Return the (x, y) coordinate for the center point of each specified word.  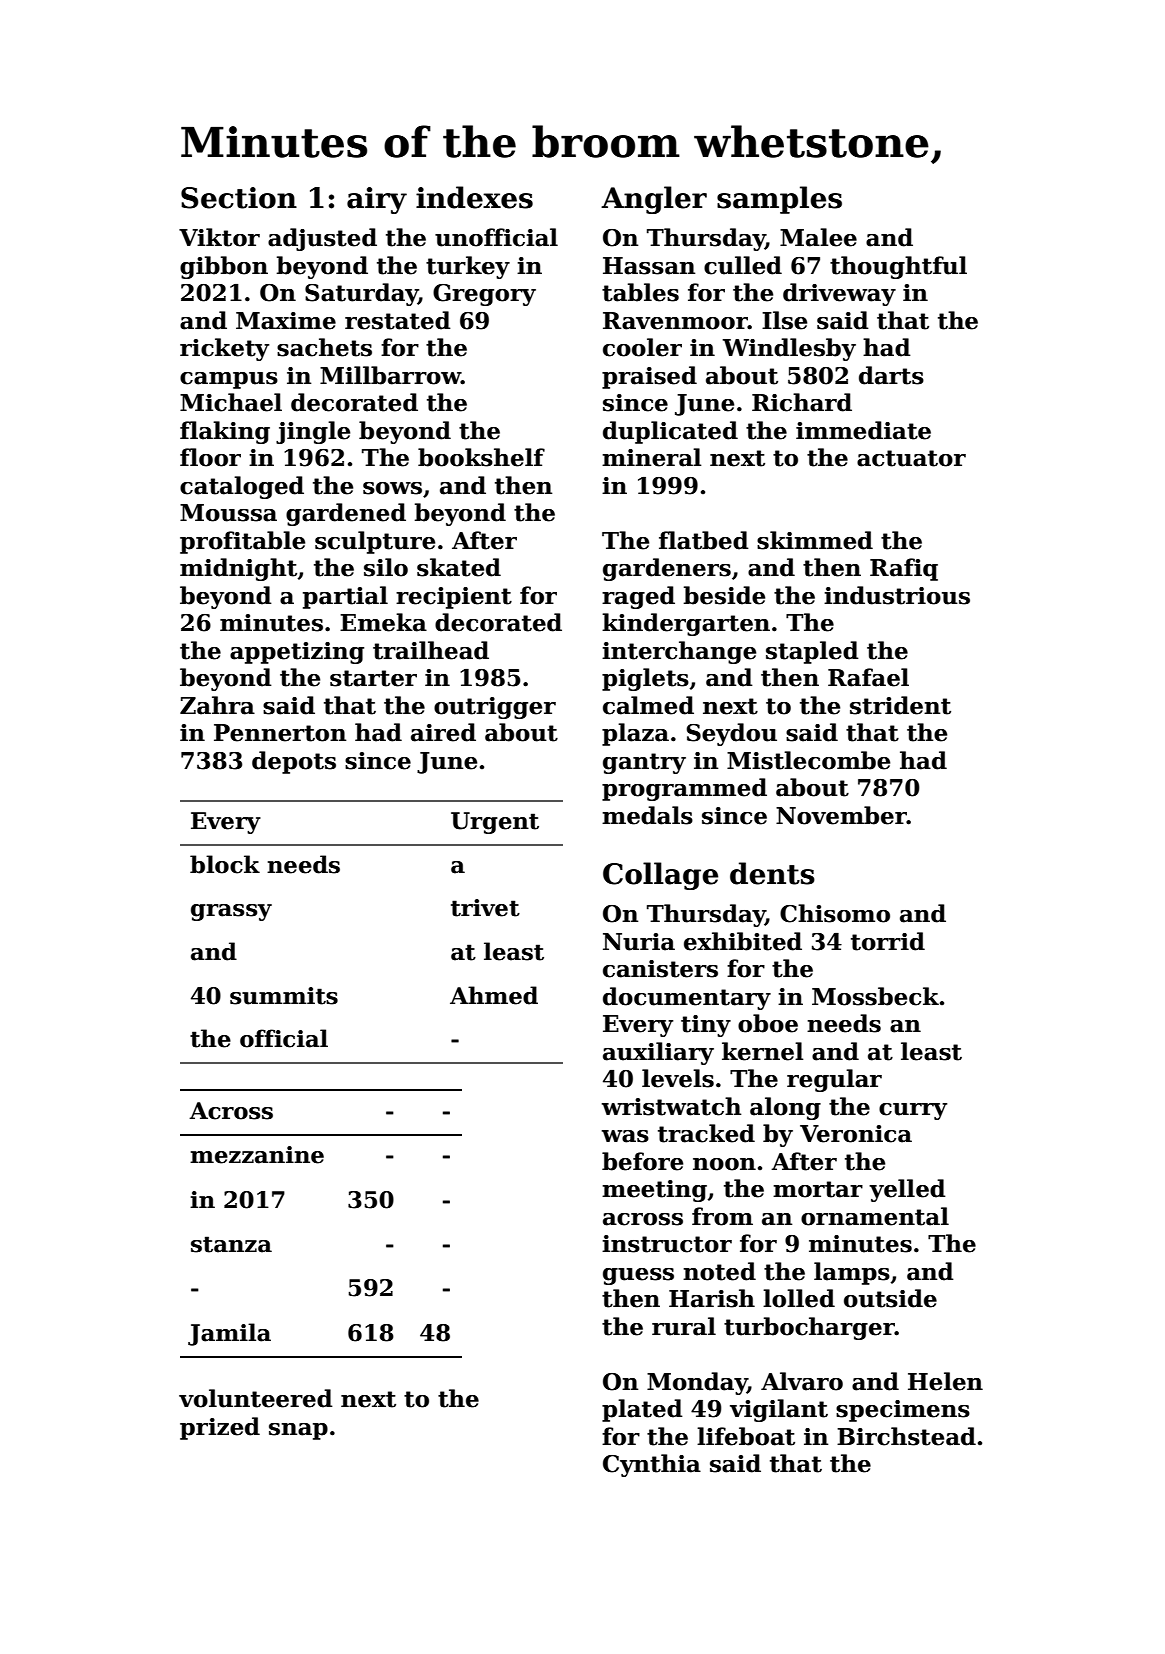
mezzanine (257, 1155)
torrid (888, 941)
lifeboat (746, 1436)
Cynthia (652, 1465)
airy (377, 200)
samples (779, 200)
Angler (654, 200)
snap (298, 1431)
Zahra (217, 705)
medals (647, 815)
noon (724, 1164)
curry (913, 1111)
